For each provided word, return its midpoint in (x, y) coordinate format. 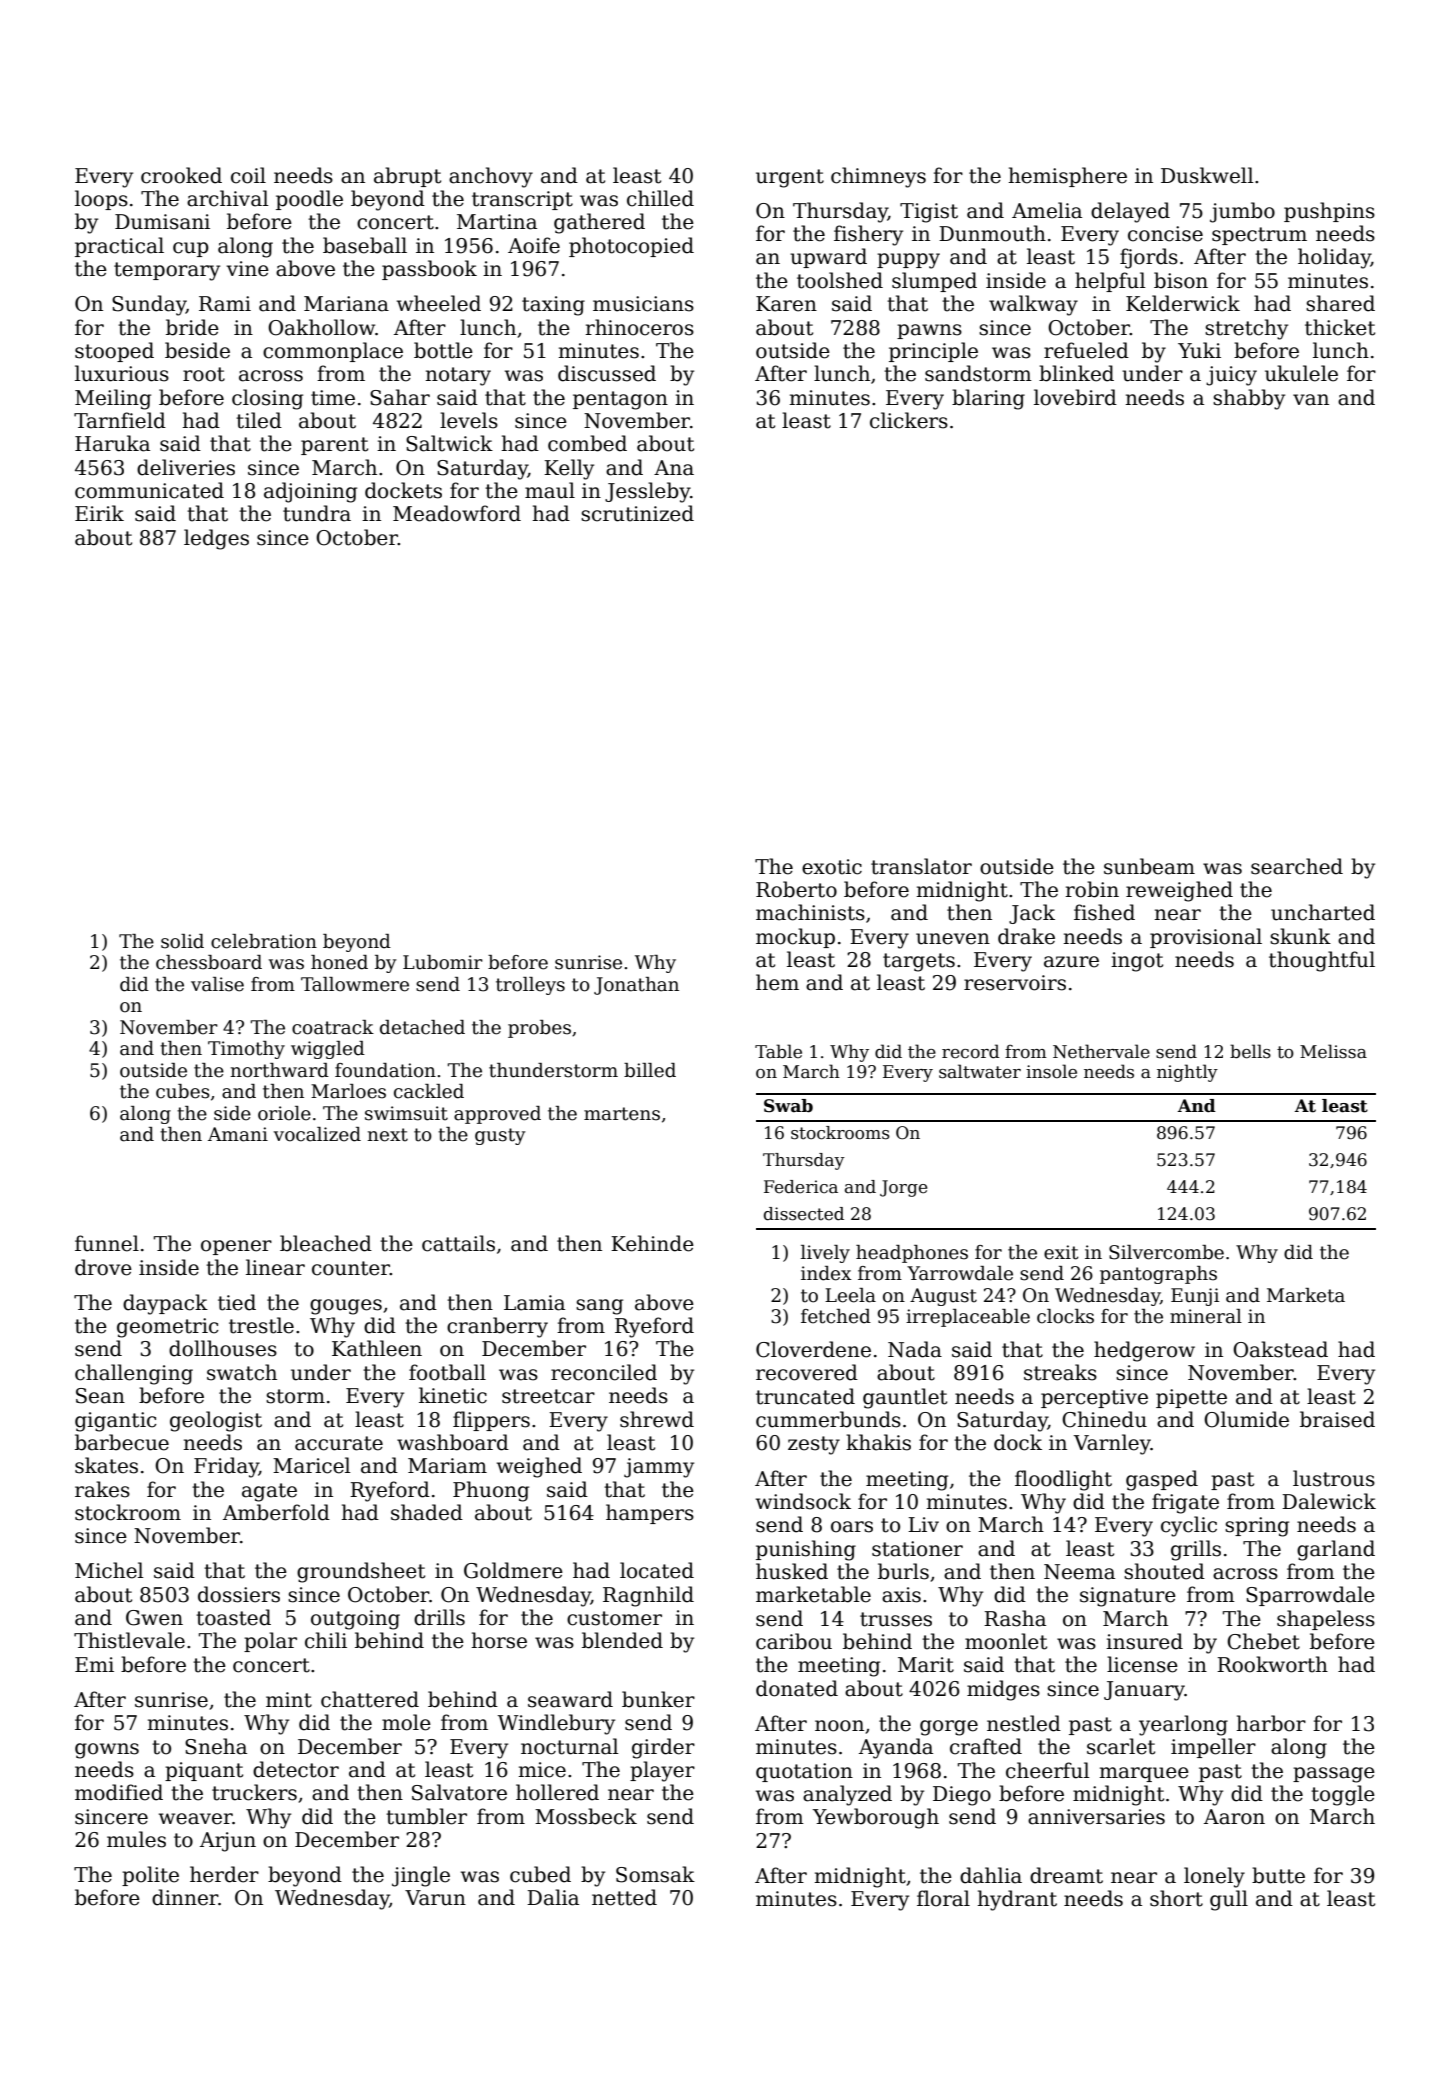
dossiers (239, 1594)
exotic (832, 867)
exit (1061, 1252)
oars (852, 1527)
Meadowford (457, 513)
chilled (660, 198)
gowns (107, 1751)
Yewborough (876, 1818)
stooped (114, 352)
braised (1337, 1419)
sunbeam (1149, 866)
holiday (1334, 258)
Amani (238, 1134)
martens (622, 1114)
